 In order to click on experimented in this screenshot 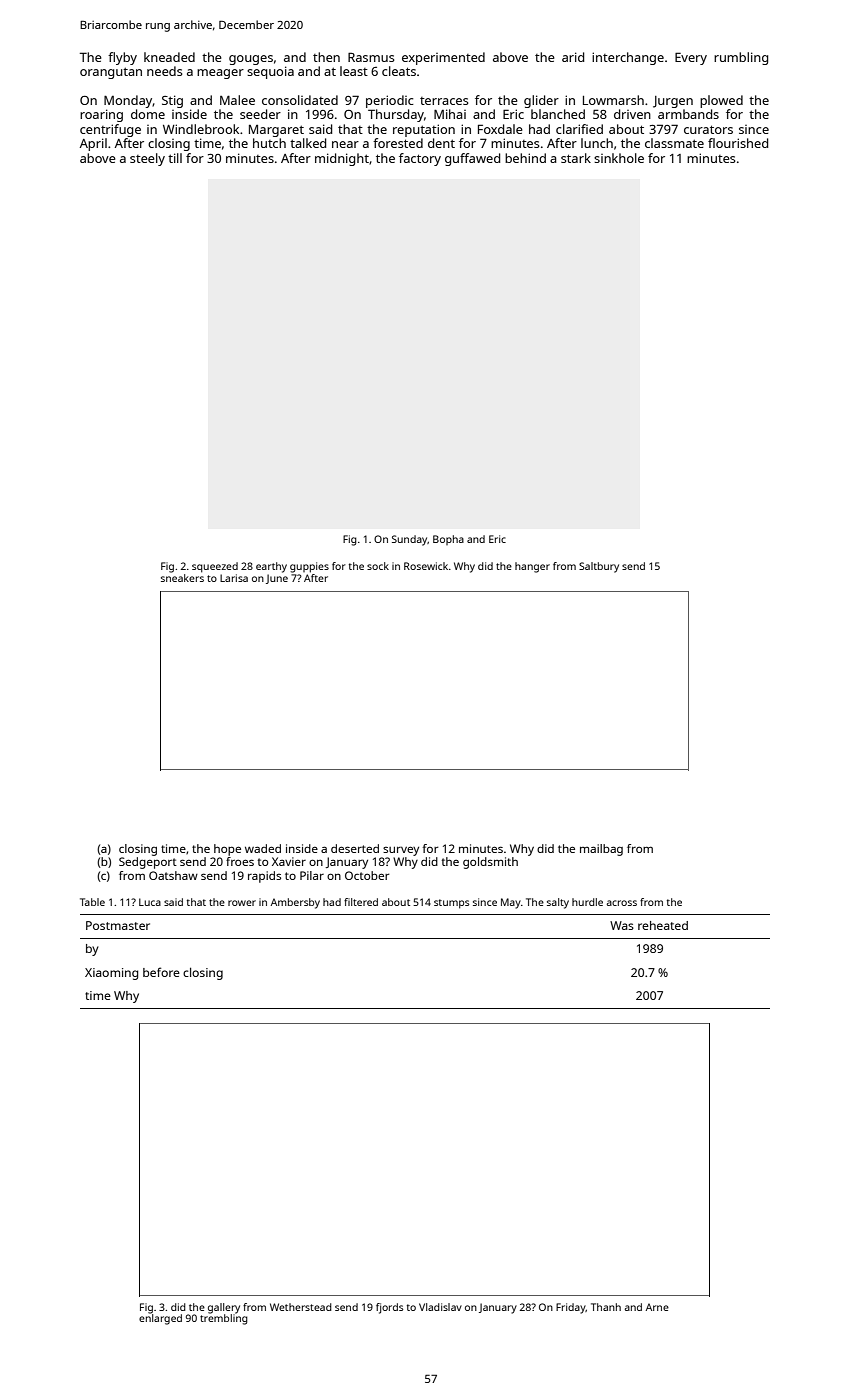, I will do `click(443, 58)`.
